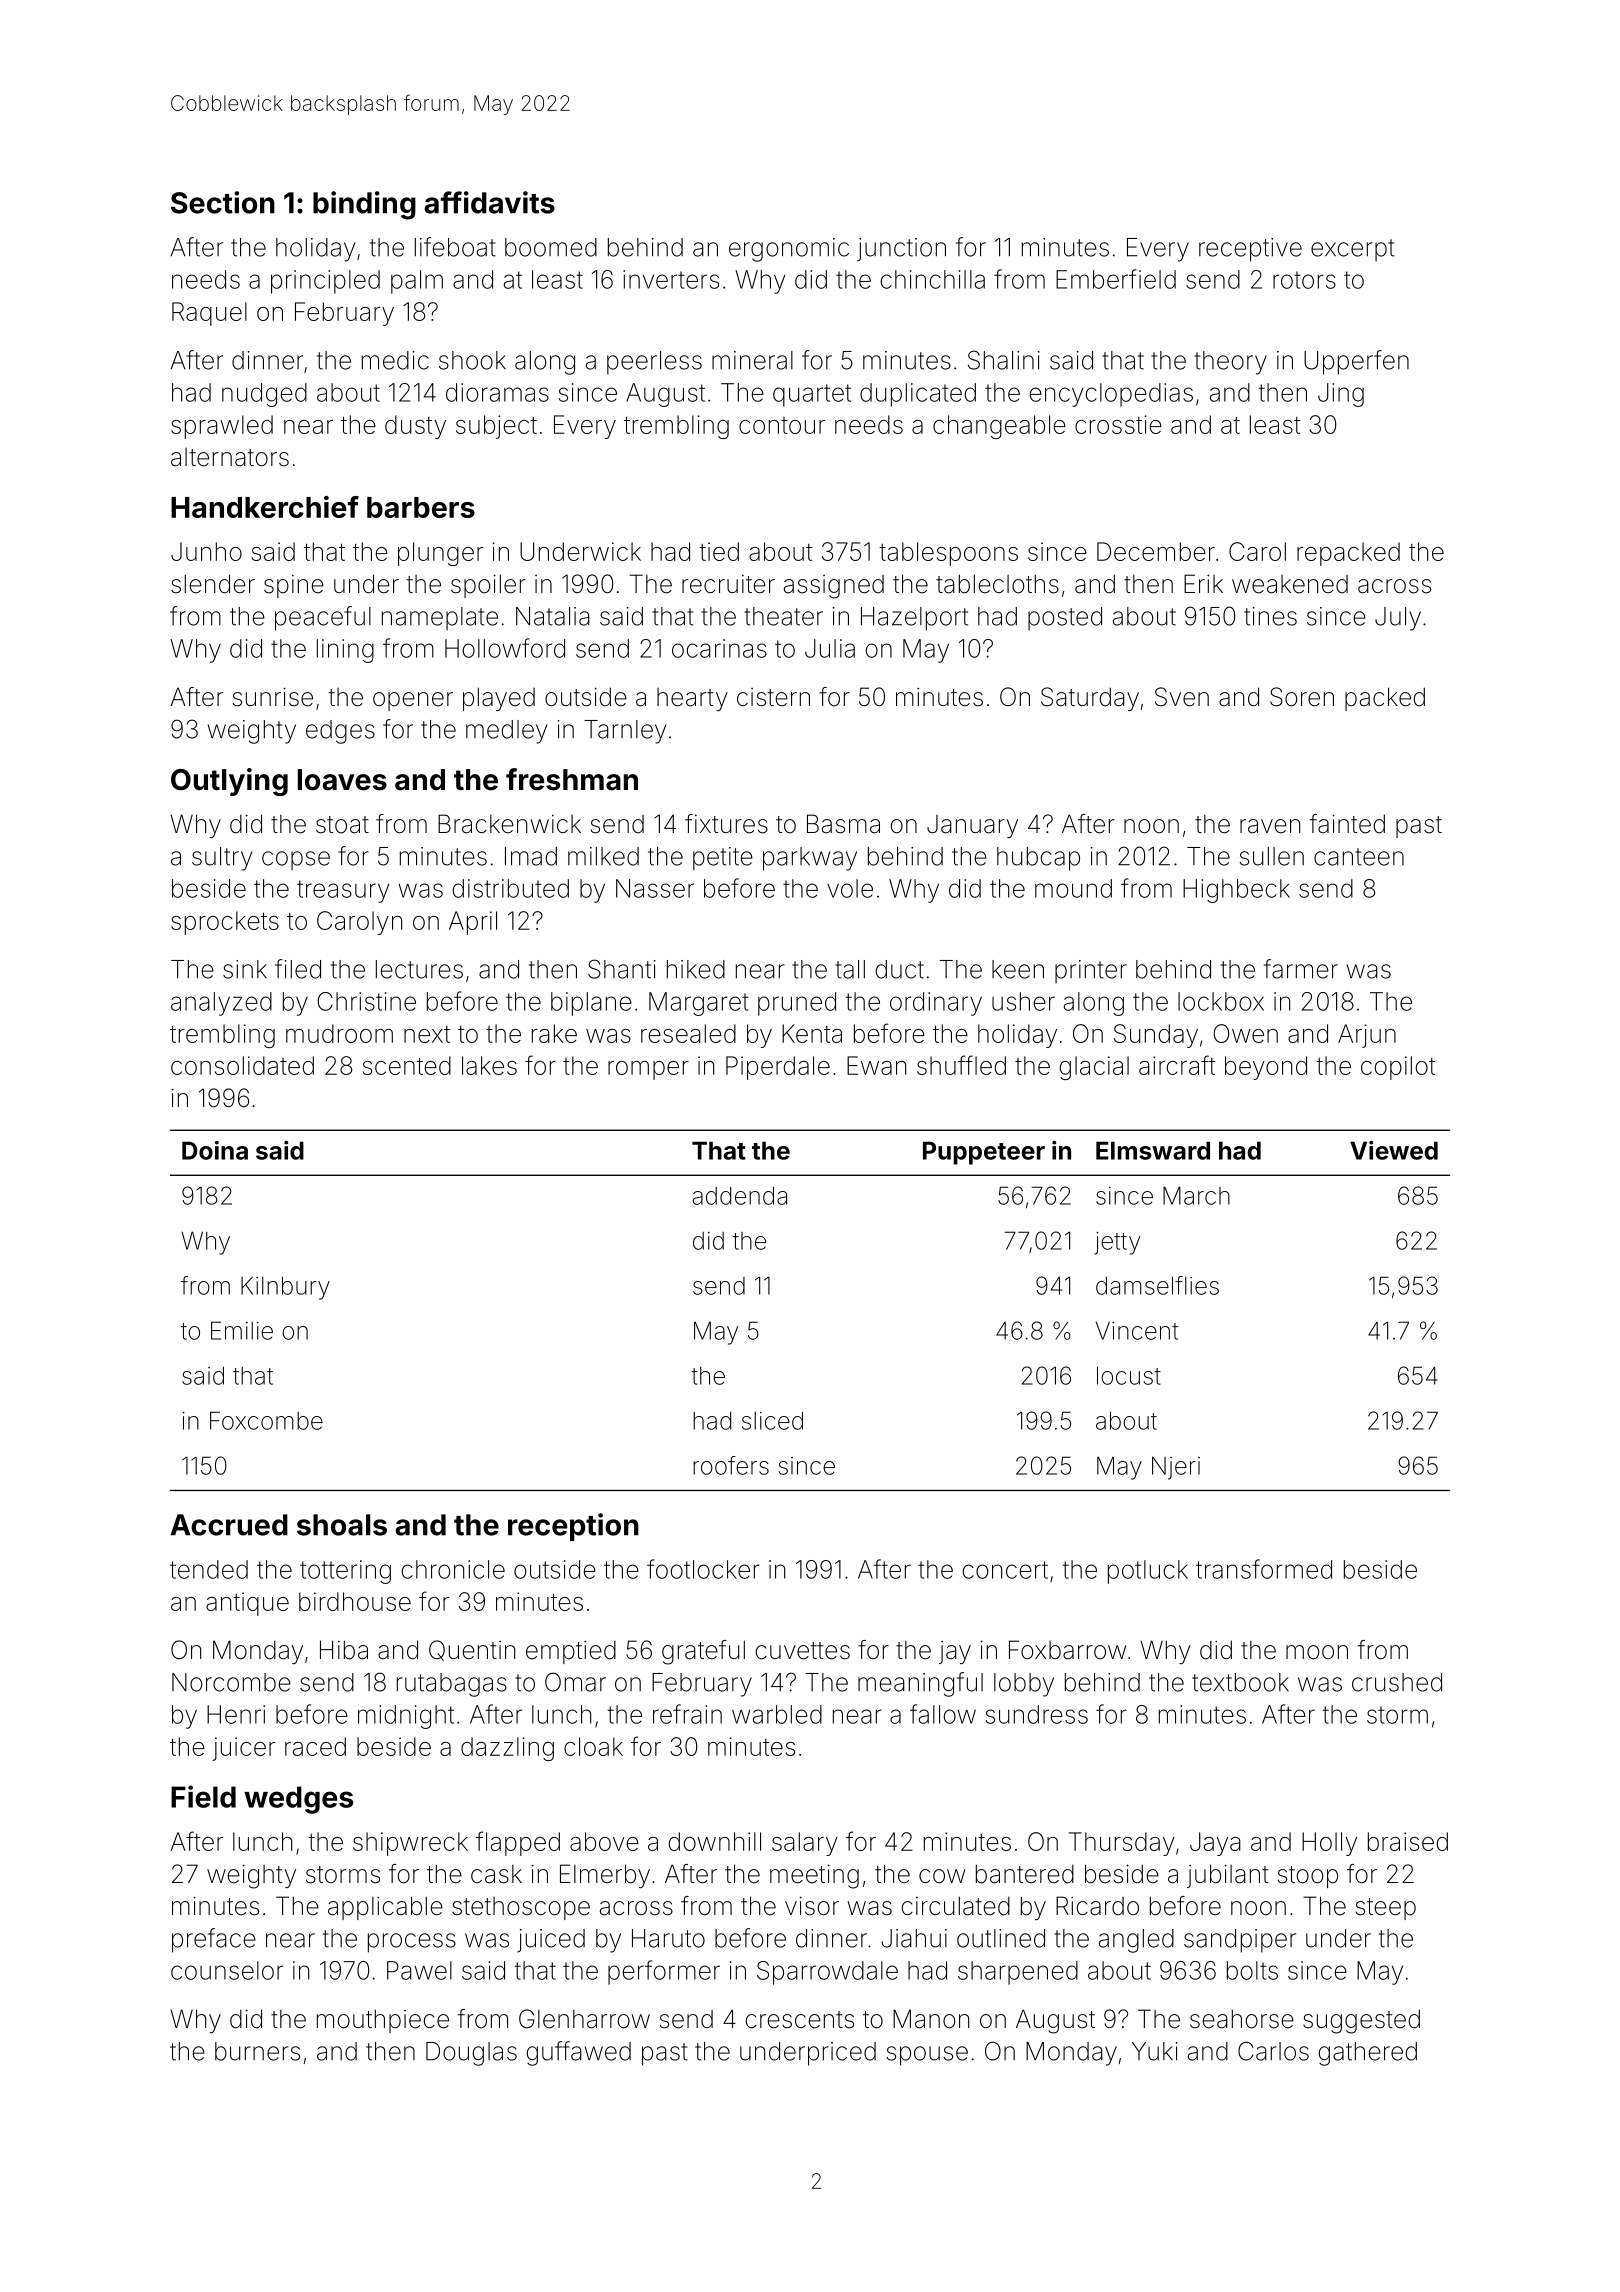  I want to click on ergonomic, so click(789, 250).
